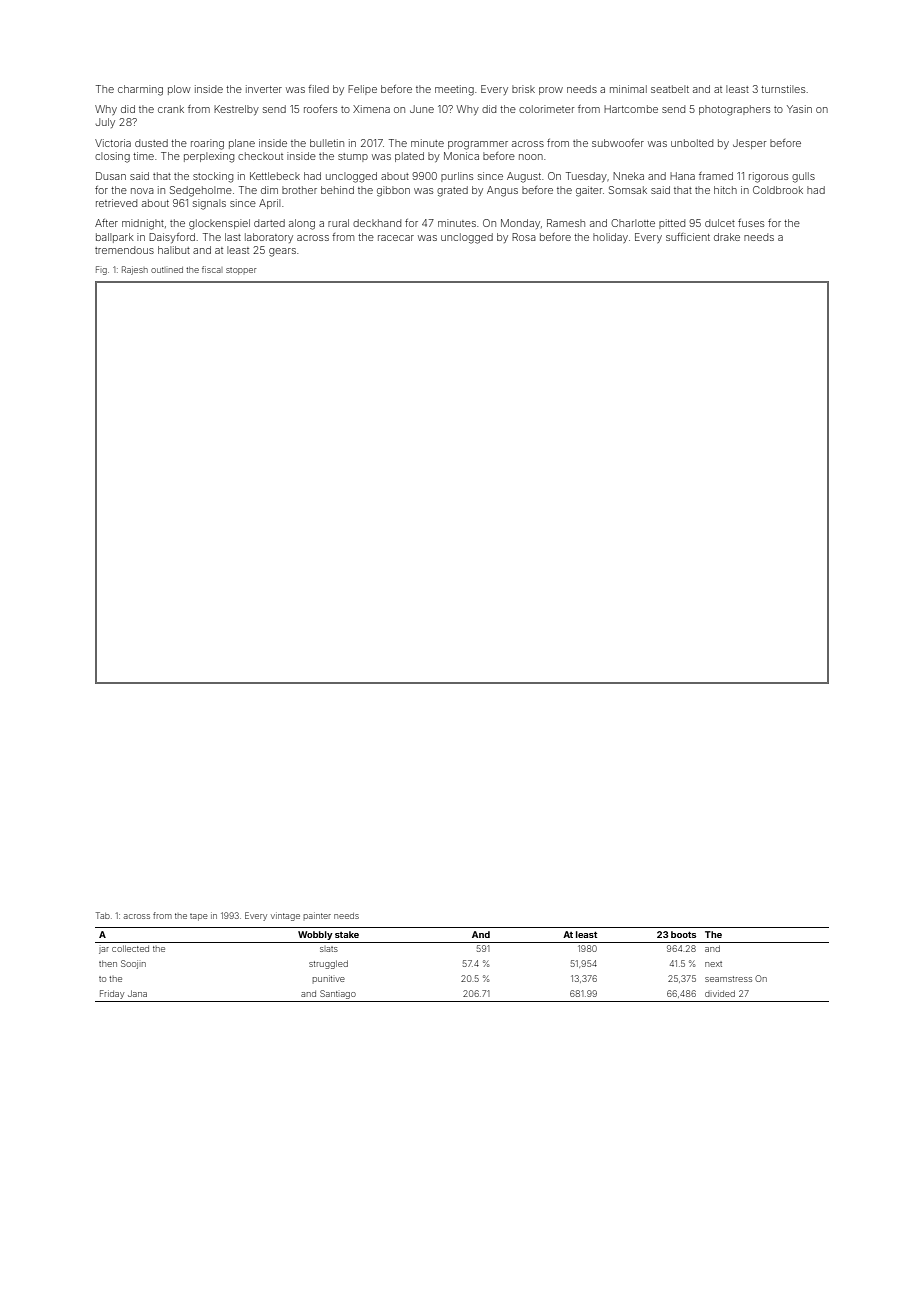 Image resolution: width=924 pixels, height=1308 pixels. I want to click on vintage, so click(285, 916).
